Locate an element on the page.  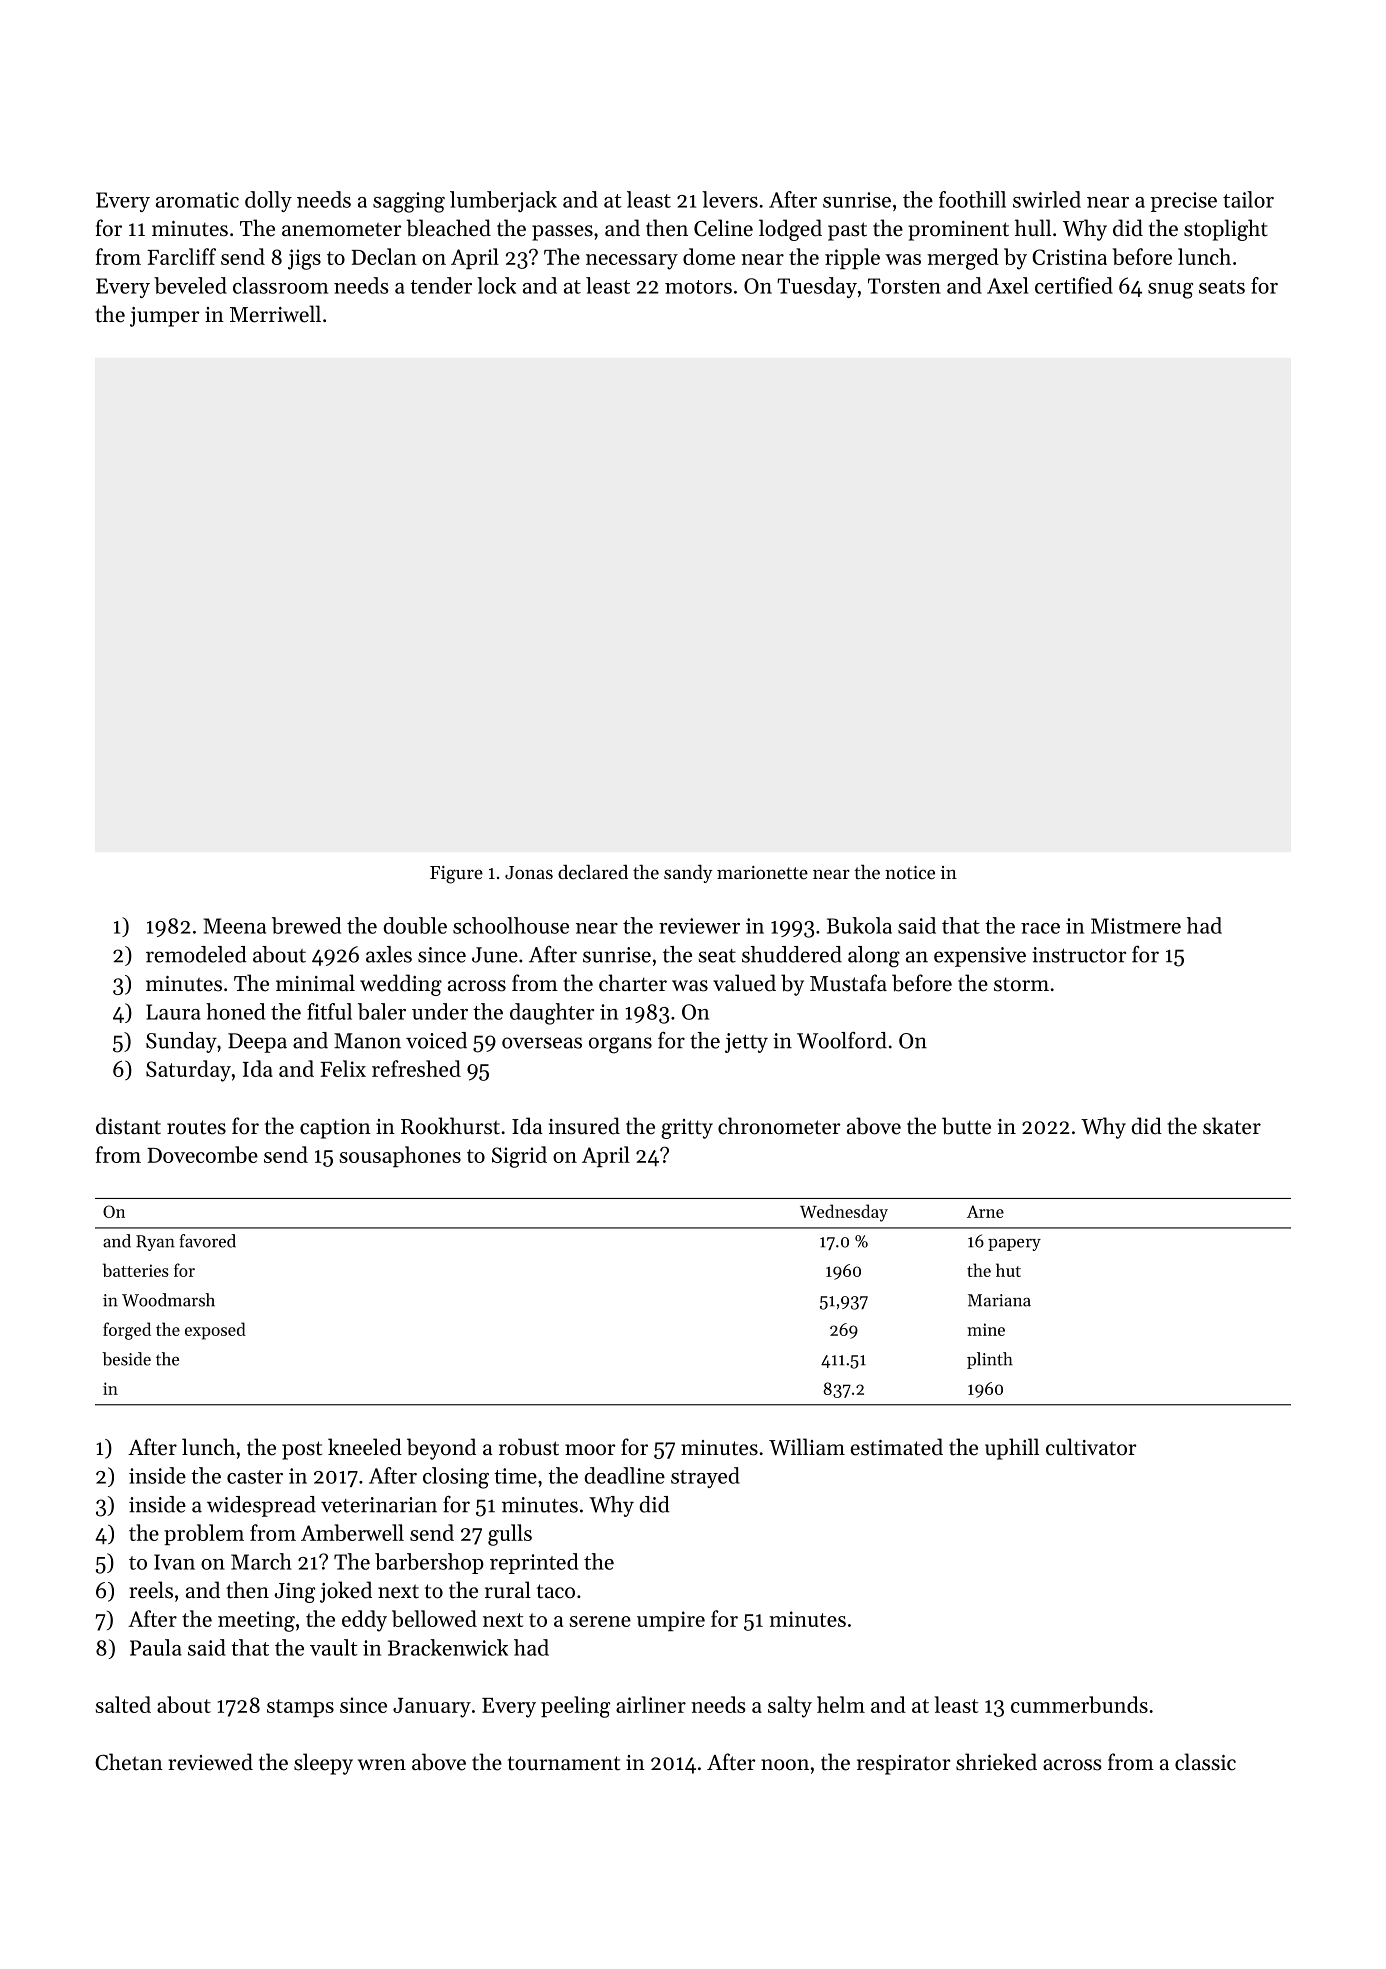
moor is located at coordinates (590, 1450).
